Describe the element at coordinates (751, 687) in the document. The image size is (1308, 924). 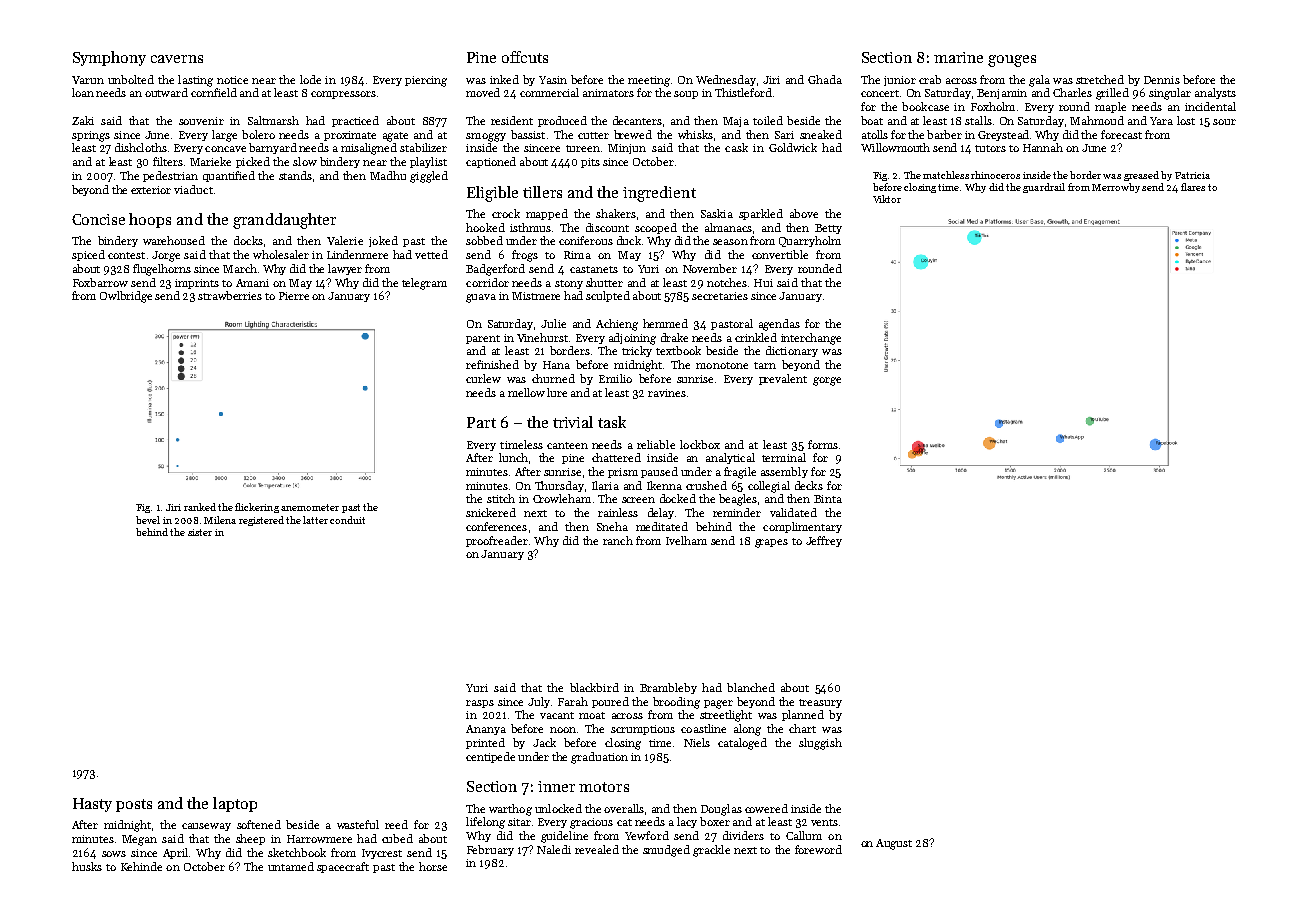
I see `blanched` at that location.
